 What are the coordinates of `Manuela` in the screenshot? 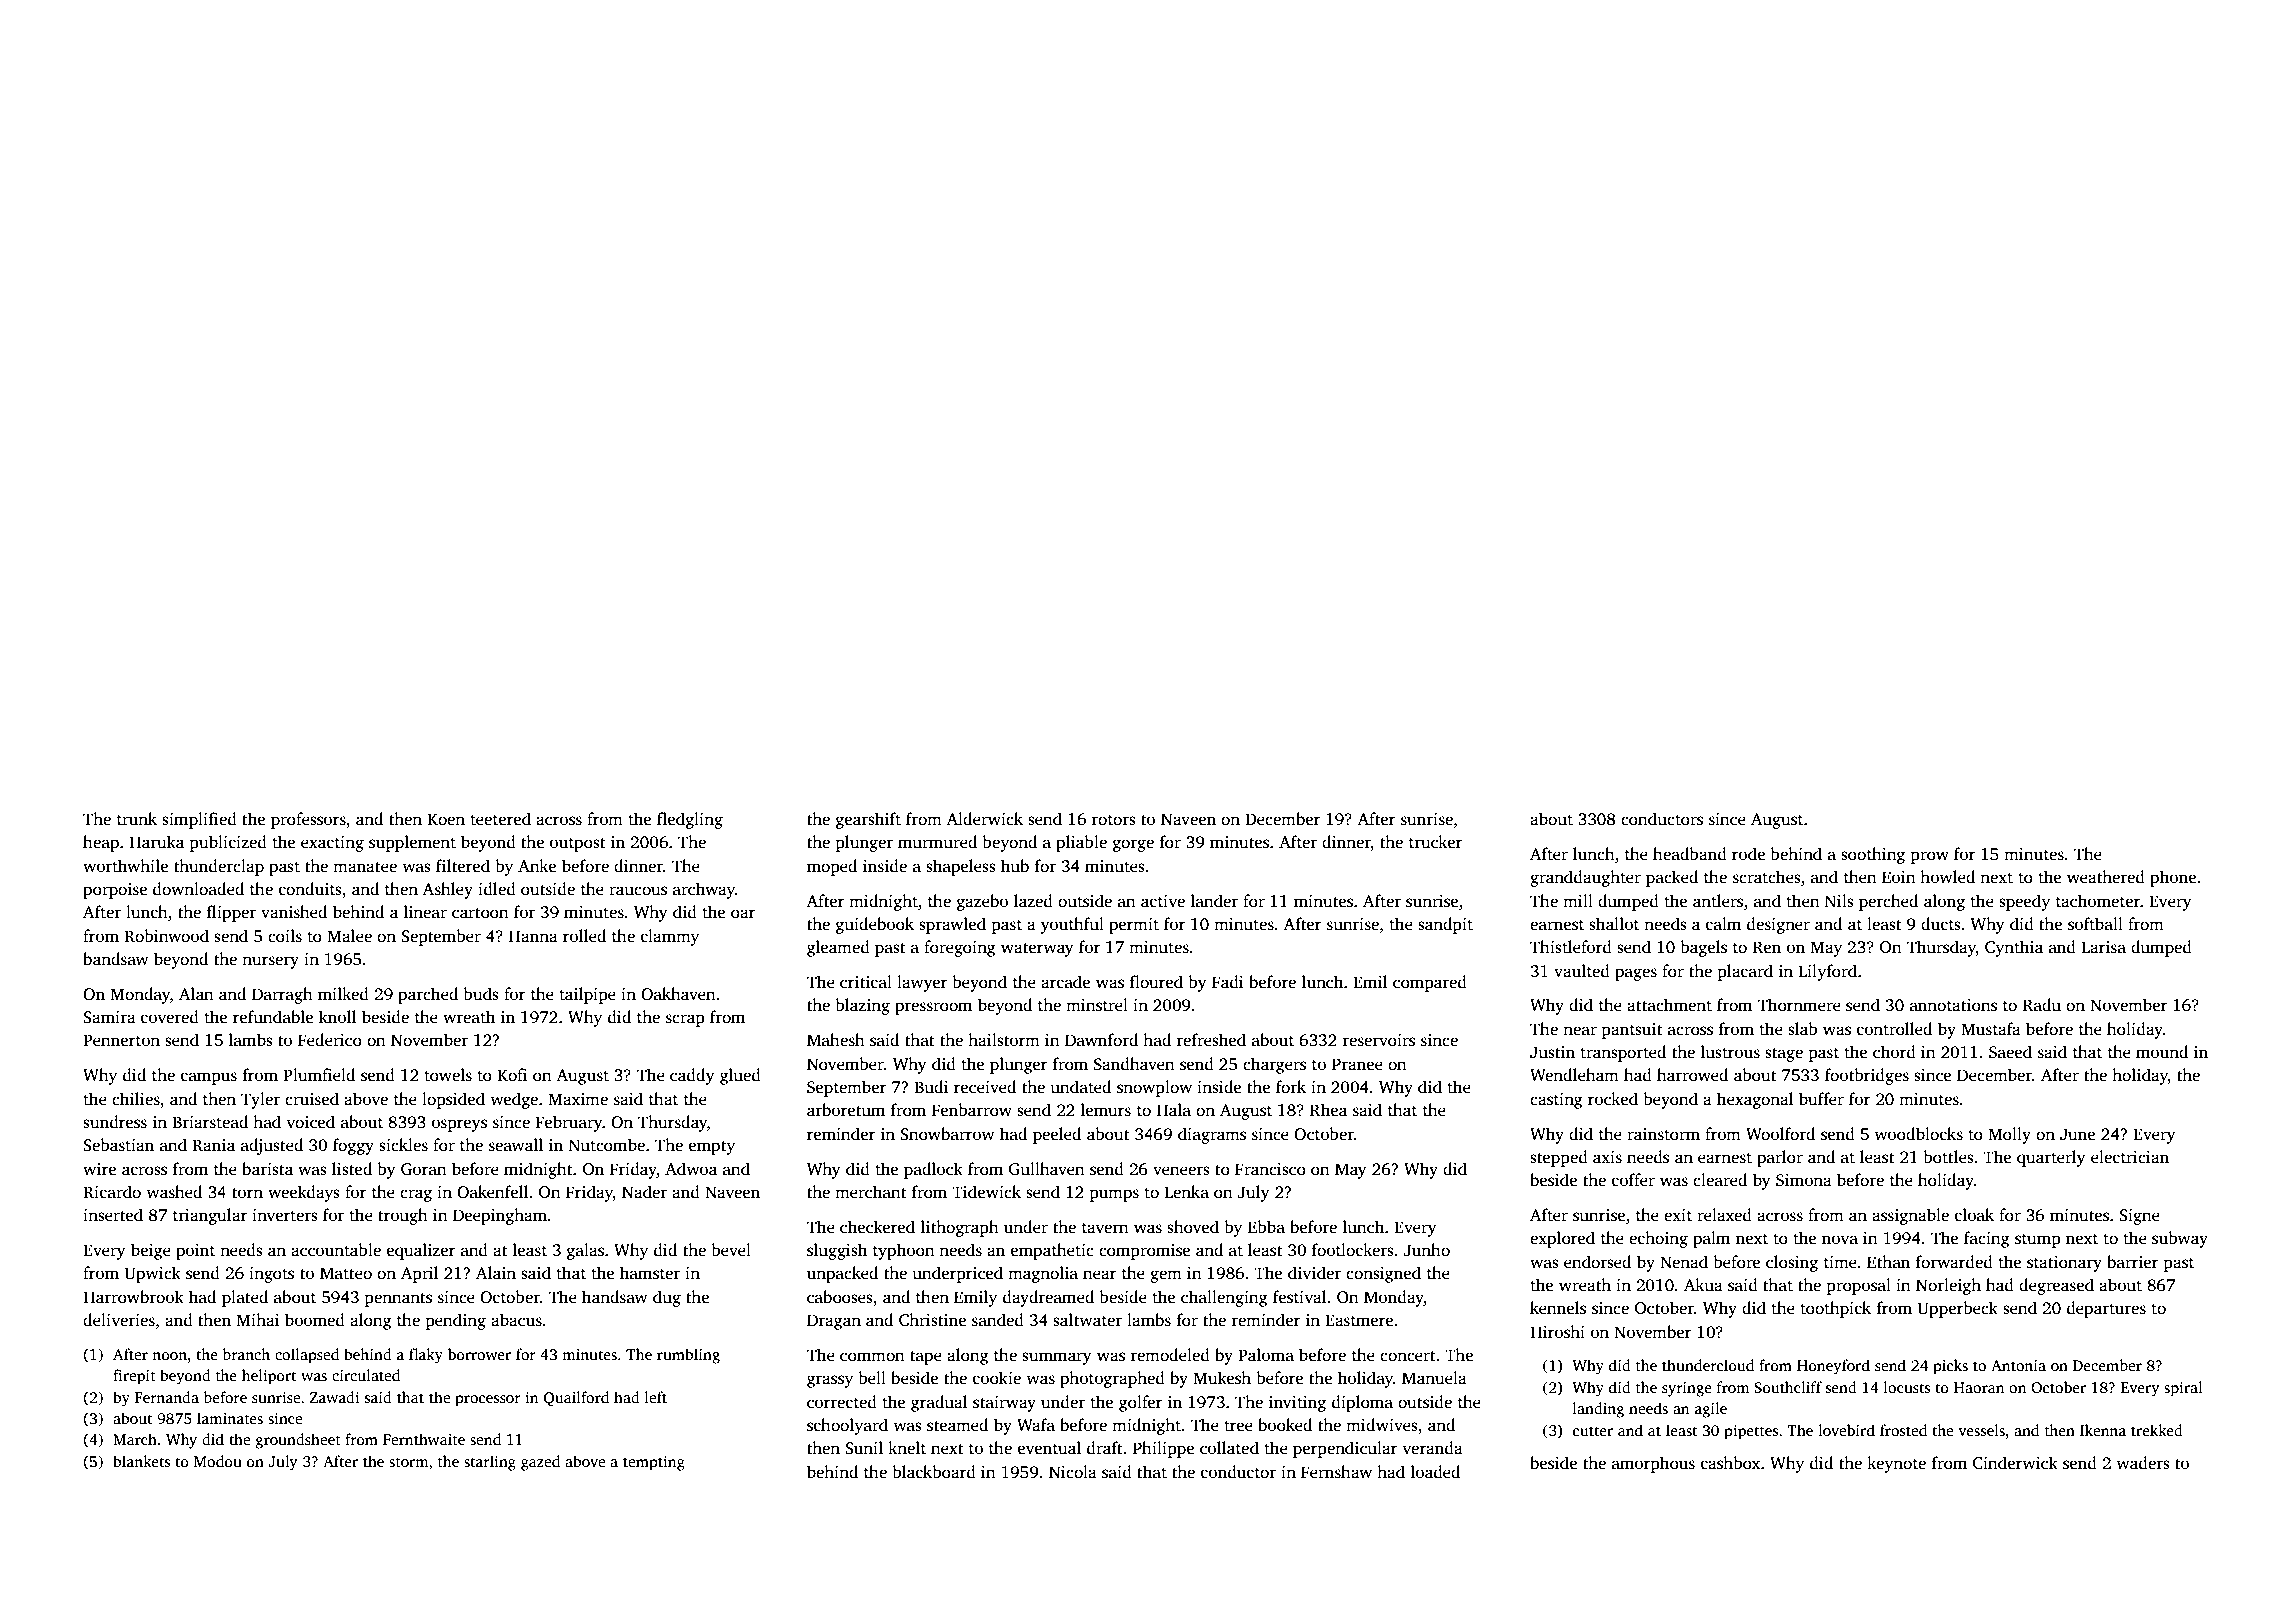 It's located at (1434, 1378).
